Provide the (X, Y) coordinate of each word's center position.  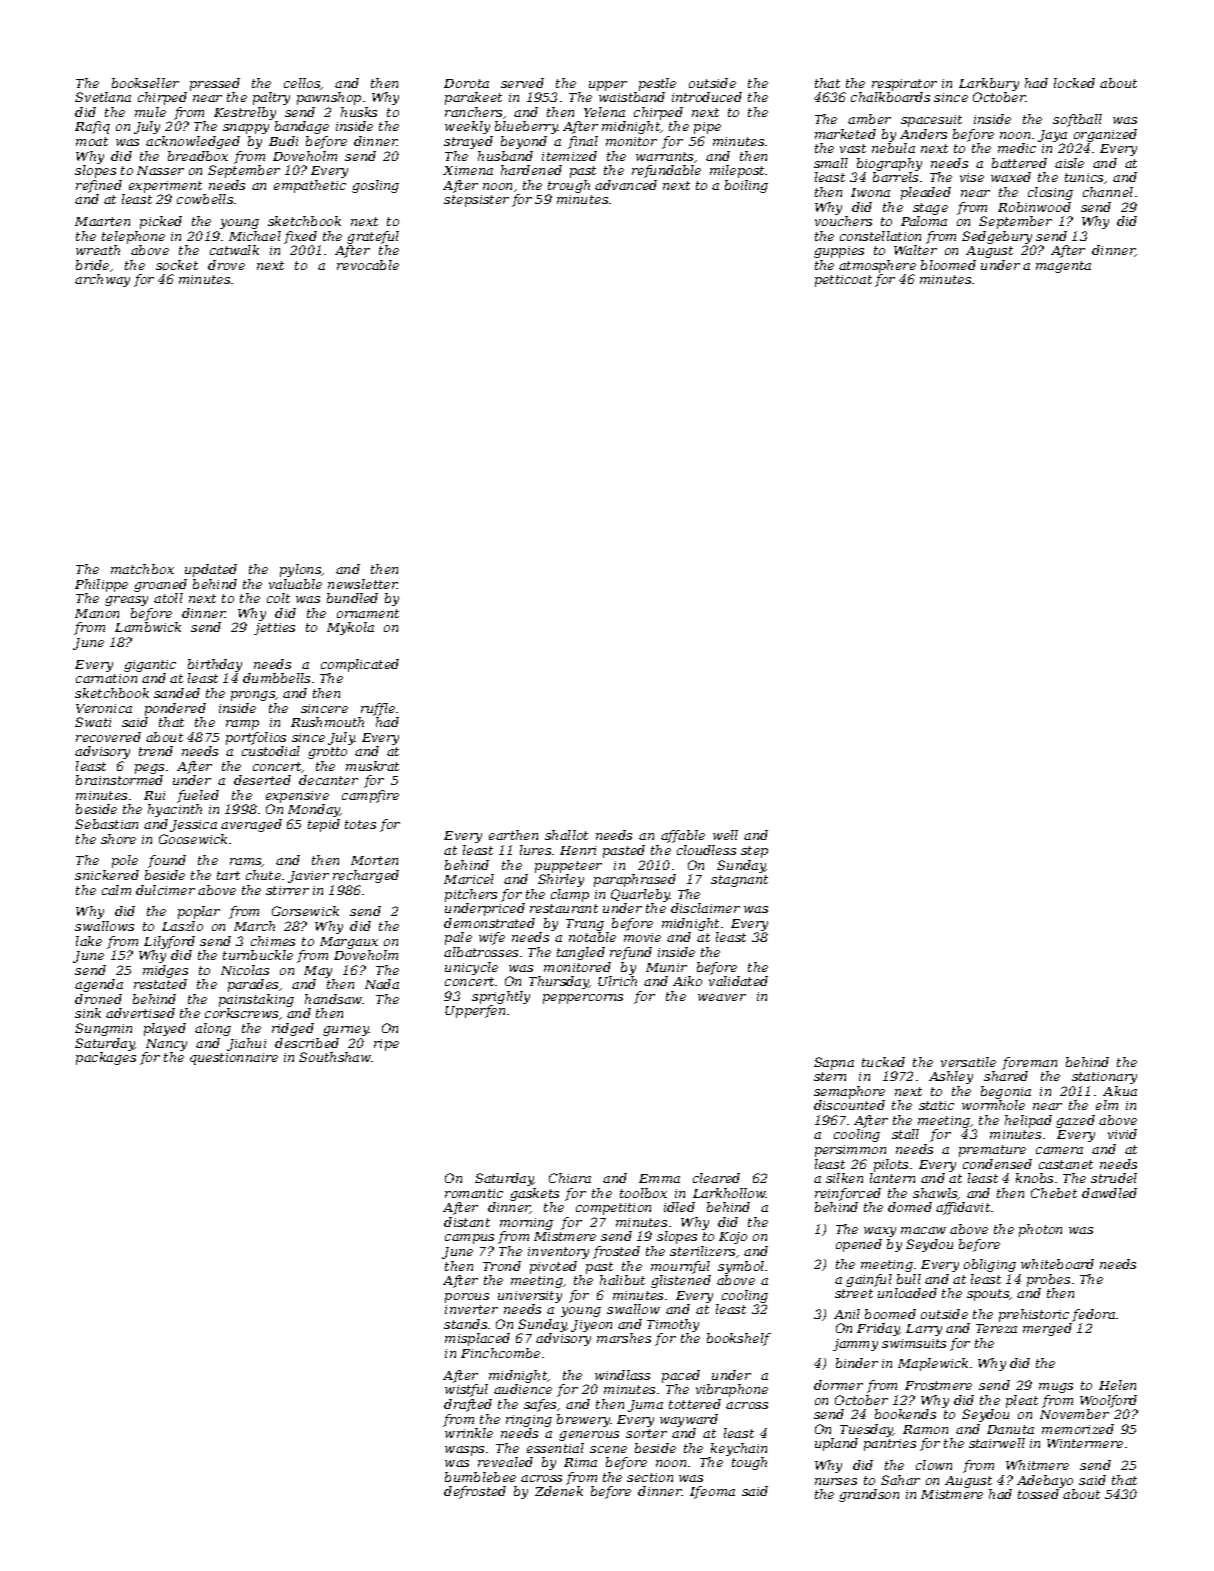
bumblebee (480, 1477)
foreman (1029, 1063)
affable (683, 836)
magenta (1063, 267)
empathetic (310, 186)
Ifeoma (712, 1492)
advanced (626, 185)
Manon (97, 613)
